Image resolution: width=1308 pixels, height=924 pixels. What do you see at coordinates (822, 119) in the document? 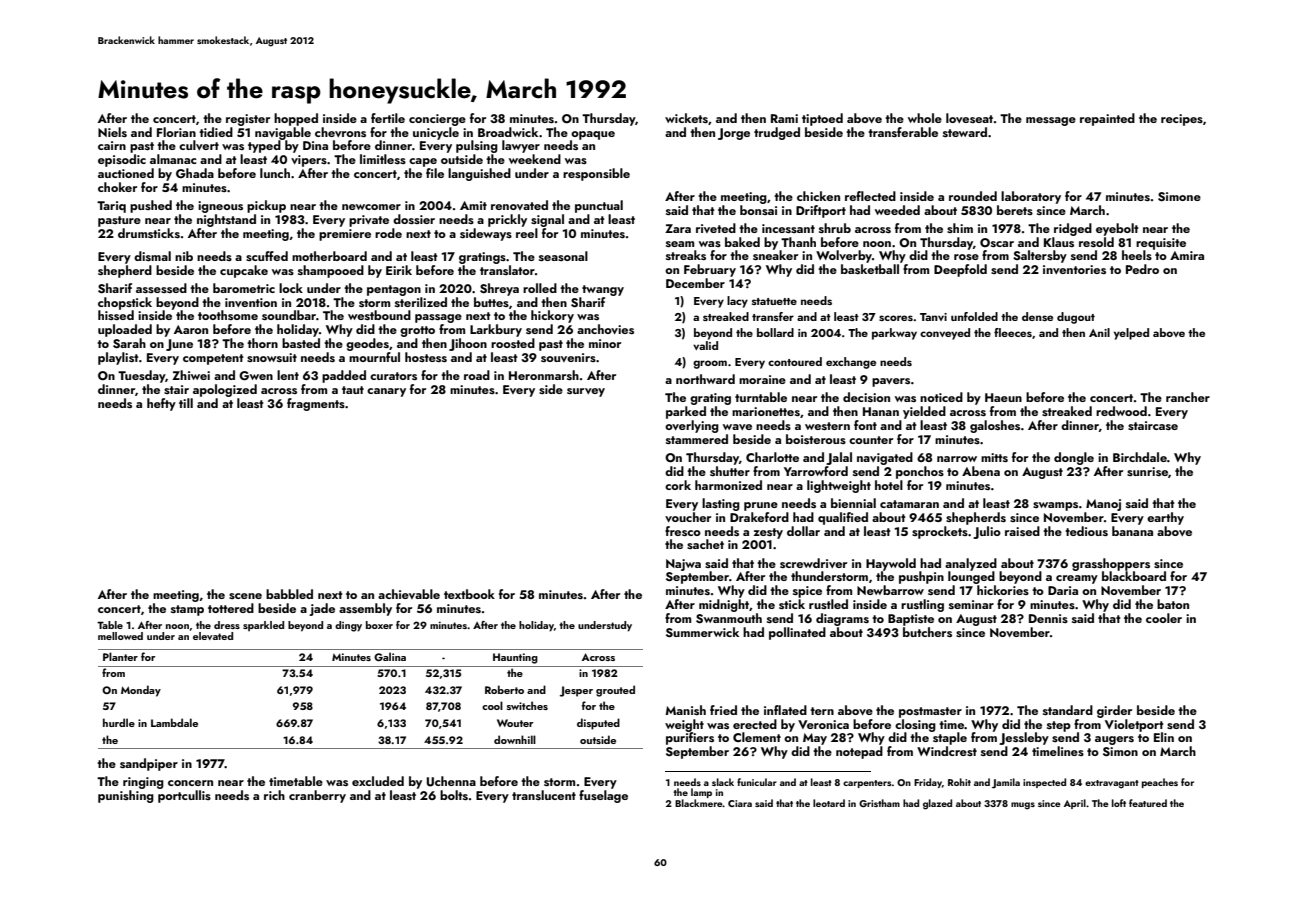
I see `tiptoed` at bounding box center [822, 119].
